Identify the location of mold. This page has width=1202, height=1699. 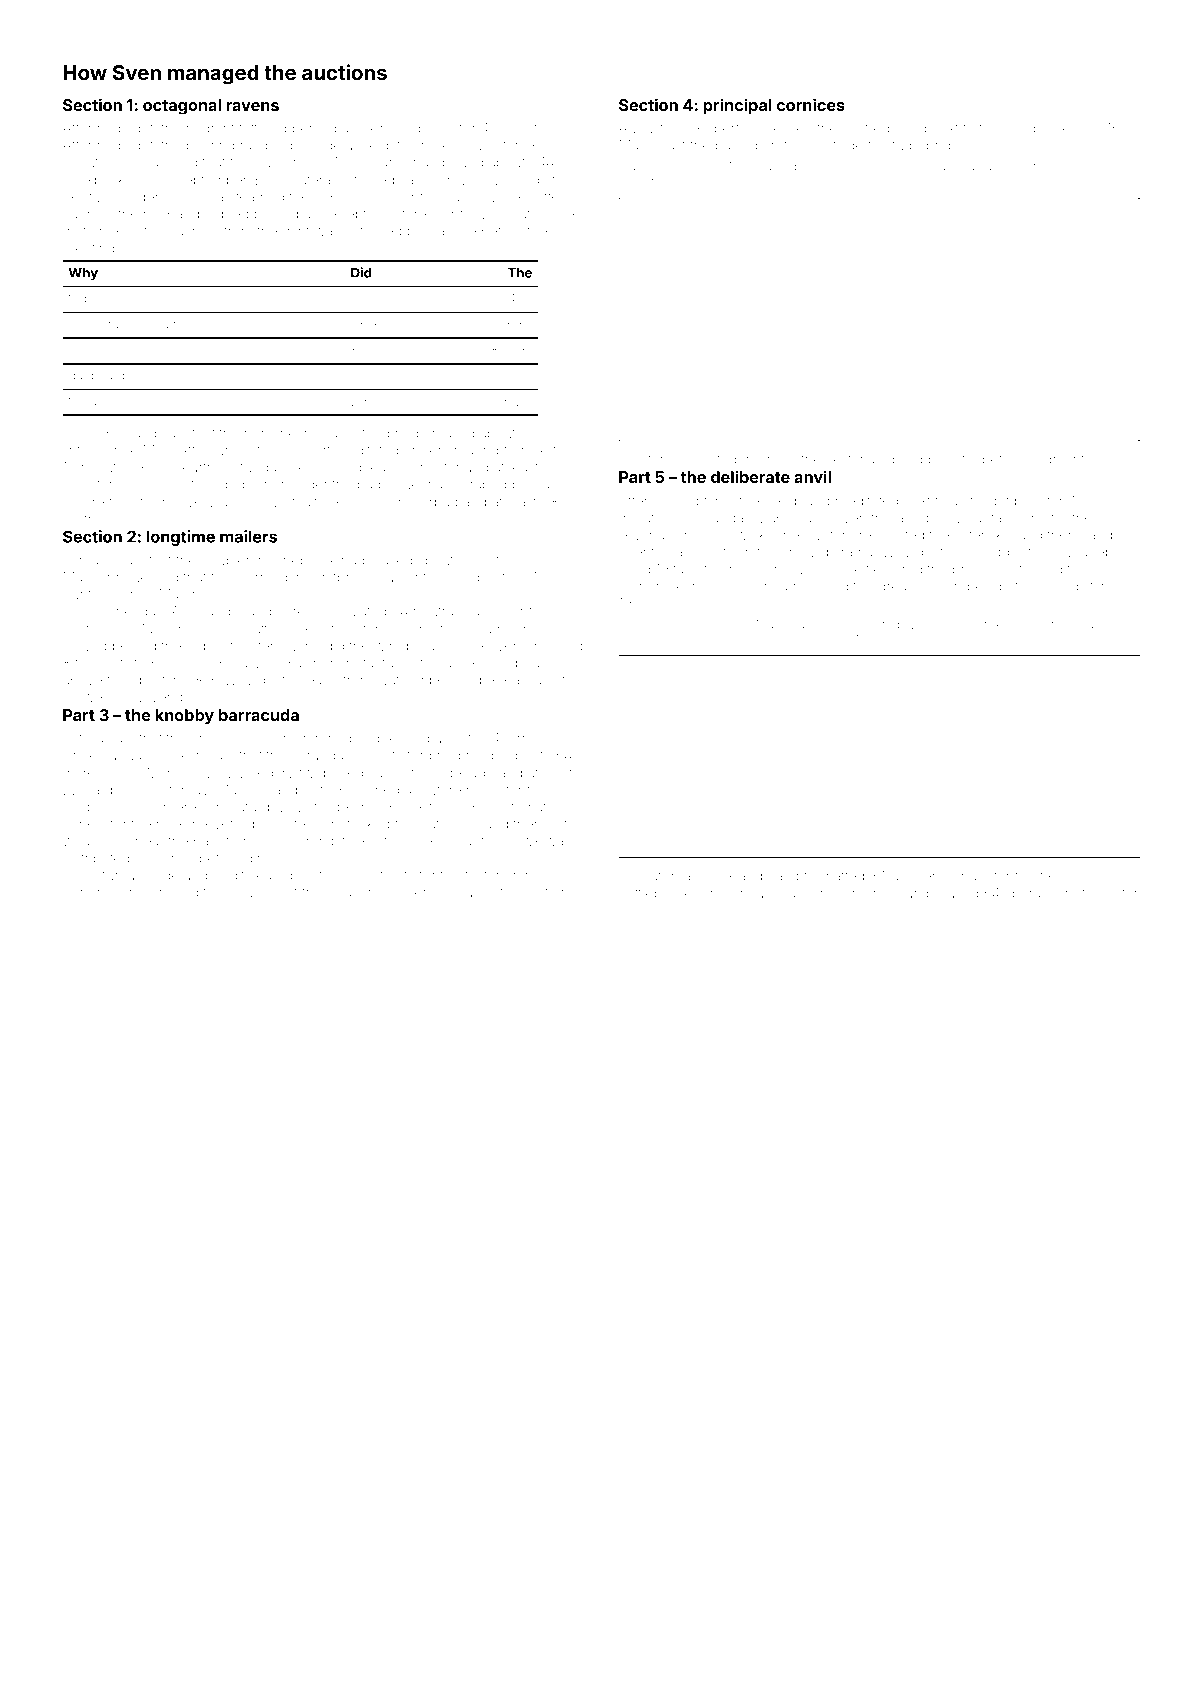
(910, 128).
